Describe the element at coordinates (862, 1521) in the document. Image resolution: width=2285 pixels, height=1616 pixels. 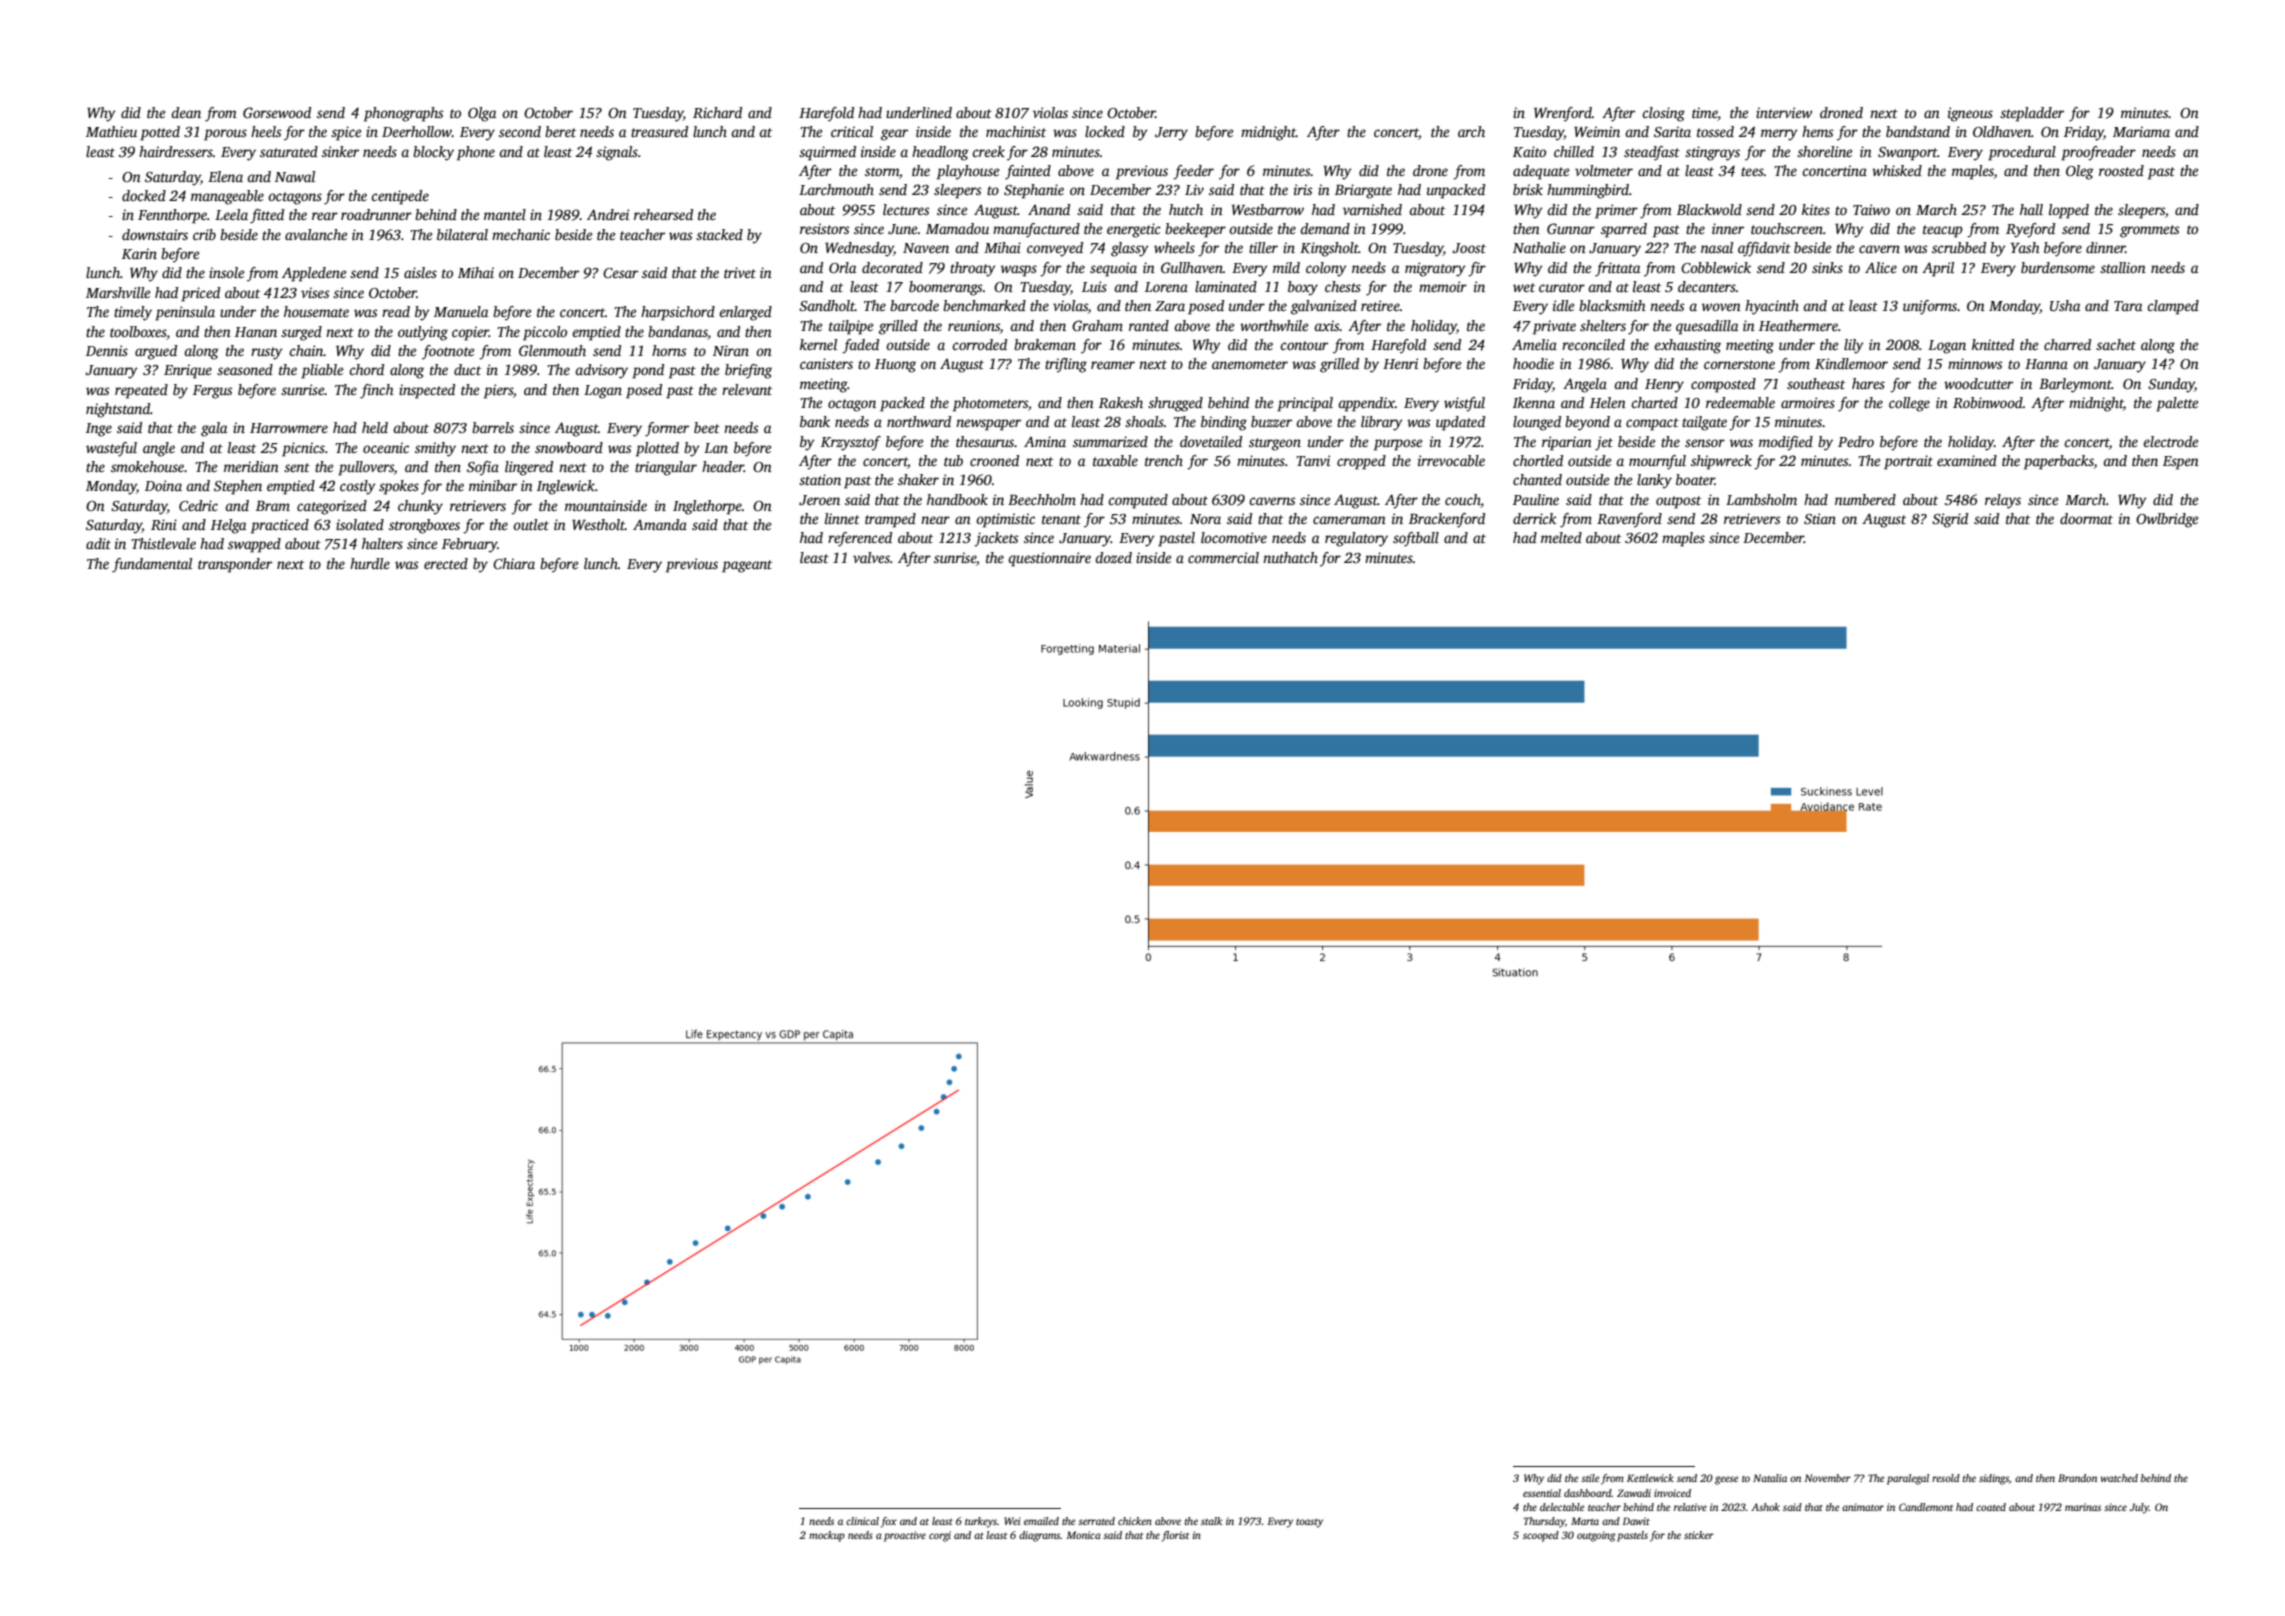
I see `clinical` at that location.
